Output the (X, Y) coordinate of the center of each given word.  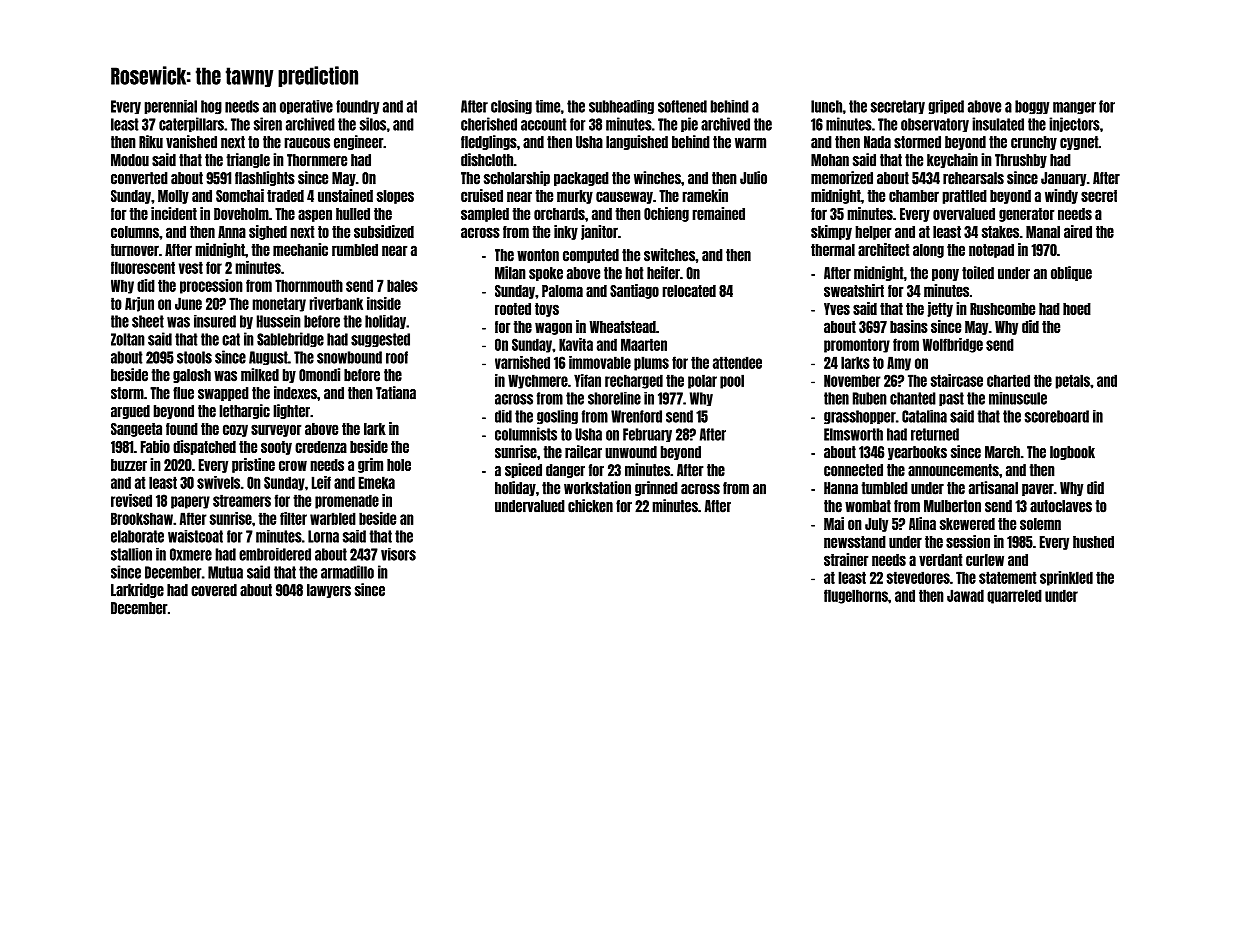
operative (306, 107)
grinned (656, 488)
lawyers (329, 591)
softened (682, 106)
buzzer (129, 465)
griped (946, 107)
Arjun (139, 304)
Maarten (644, 344)
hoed (1077, 309)
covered (214, 590)
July (876, 525)
